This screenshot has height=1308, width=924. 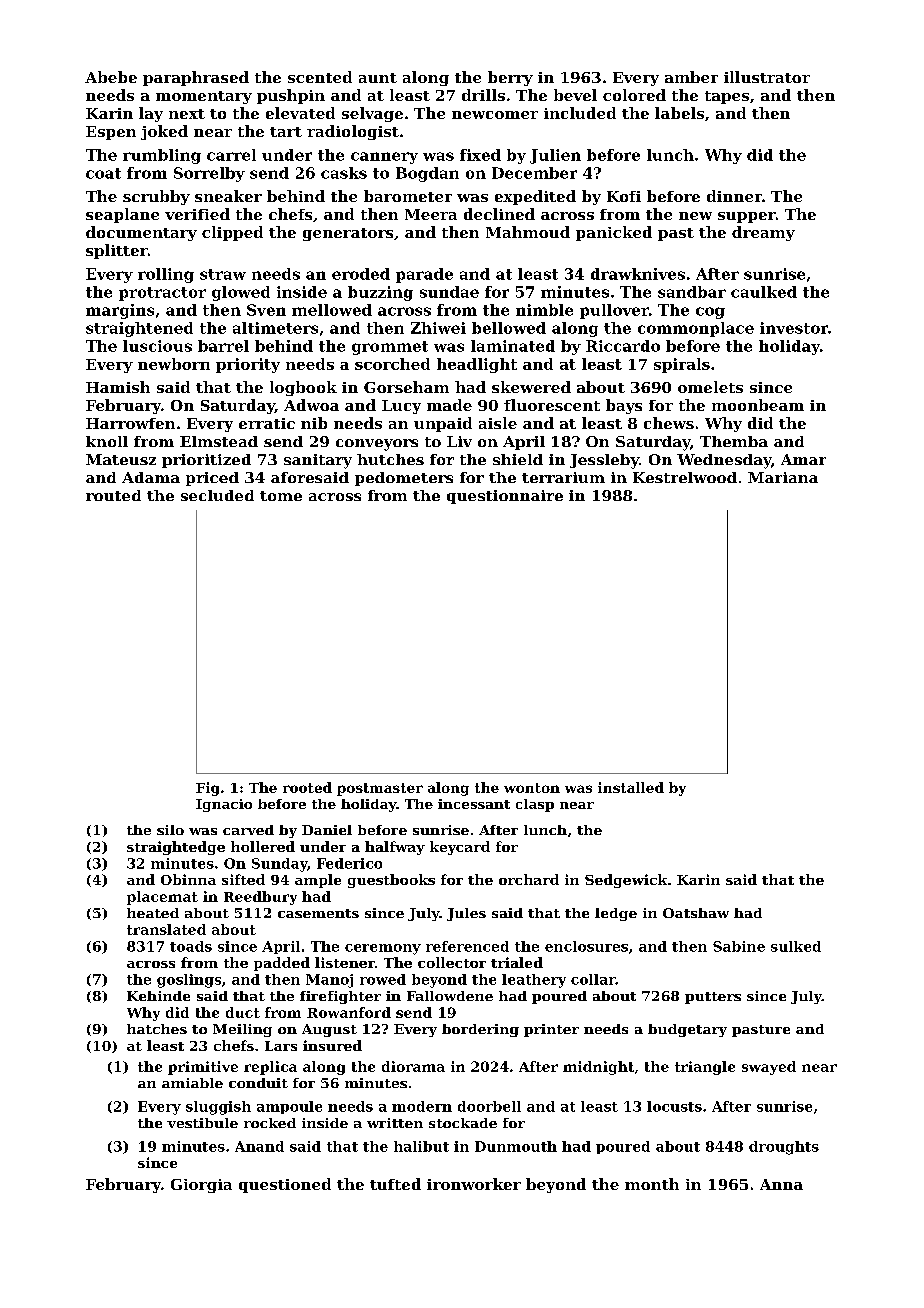 What do you see at coordinates (192, 1083) in the screenshot?
I see `amiable` at bounding box center [192, 1083].
